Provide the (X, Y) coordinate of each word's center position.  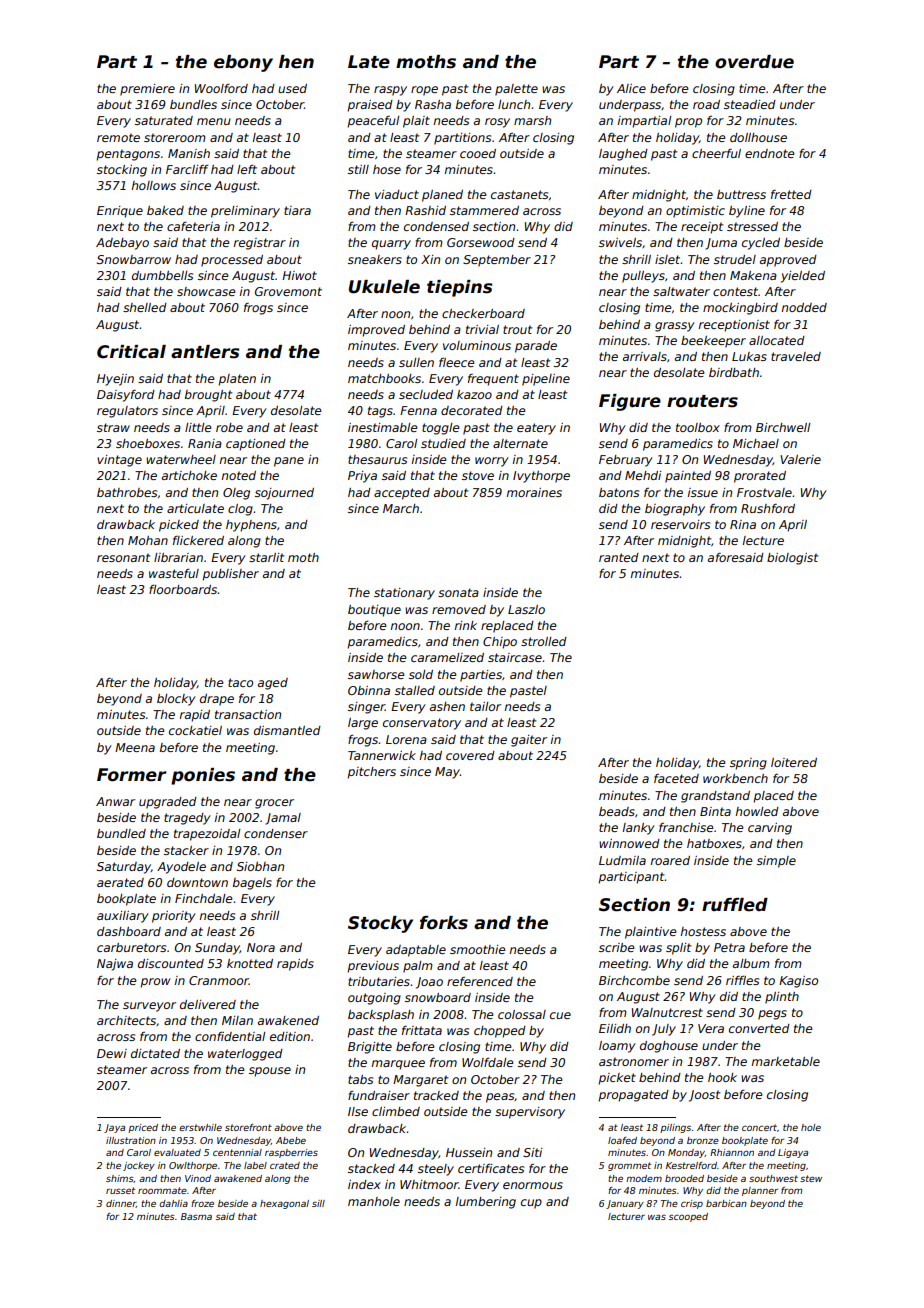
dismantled (287, 730)
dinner (121, 1204)
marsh (532, 120)
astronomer (634, 1061)
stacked (371, 1168)
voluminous (477, 345)
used (292, 88)
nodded (804, 307)
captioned (256, 445)
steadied (750, 104)
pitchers (371, 773)
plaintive (651, 933)
